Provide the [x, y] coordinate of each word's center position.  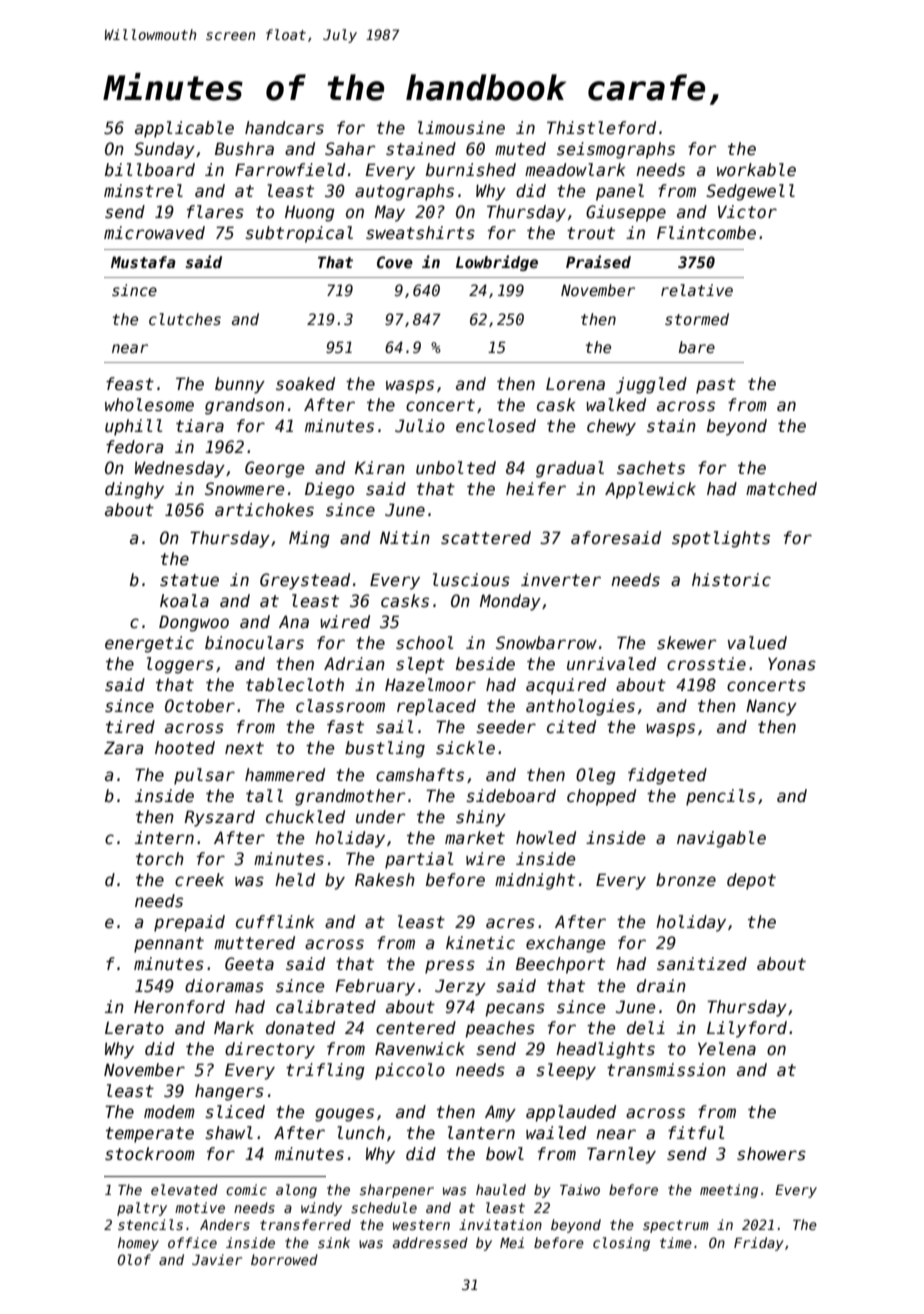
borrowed [284, 1259]
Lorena [575, 384]
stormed [697, 319]
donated [300, 1028]
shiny [481, 818]
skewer [687, 643]
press [450, 967]
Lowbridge [497, 263]
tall [264, 795]
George [274, 469]
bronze [686, 880]
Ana [294, 622]
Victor [747, 212]
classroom [340, 706]
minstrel [143, 191]
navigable [721, 839]
